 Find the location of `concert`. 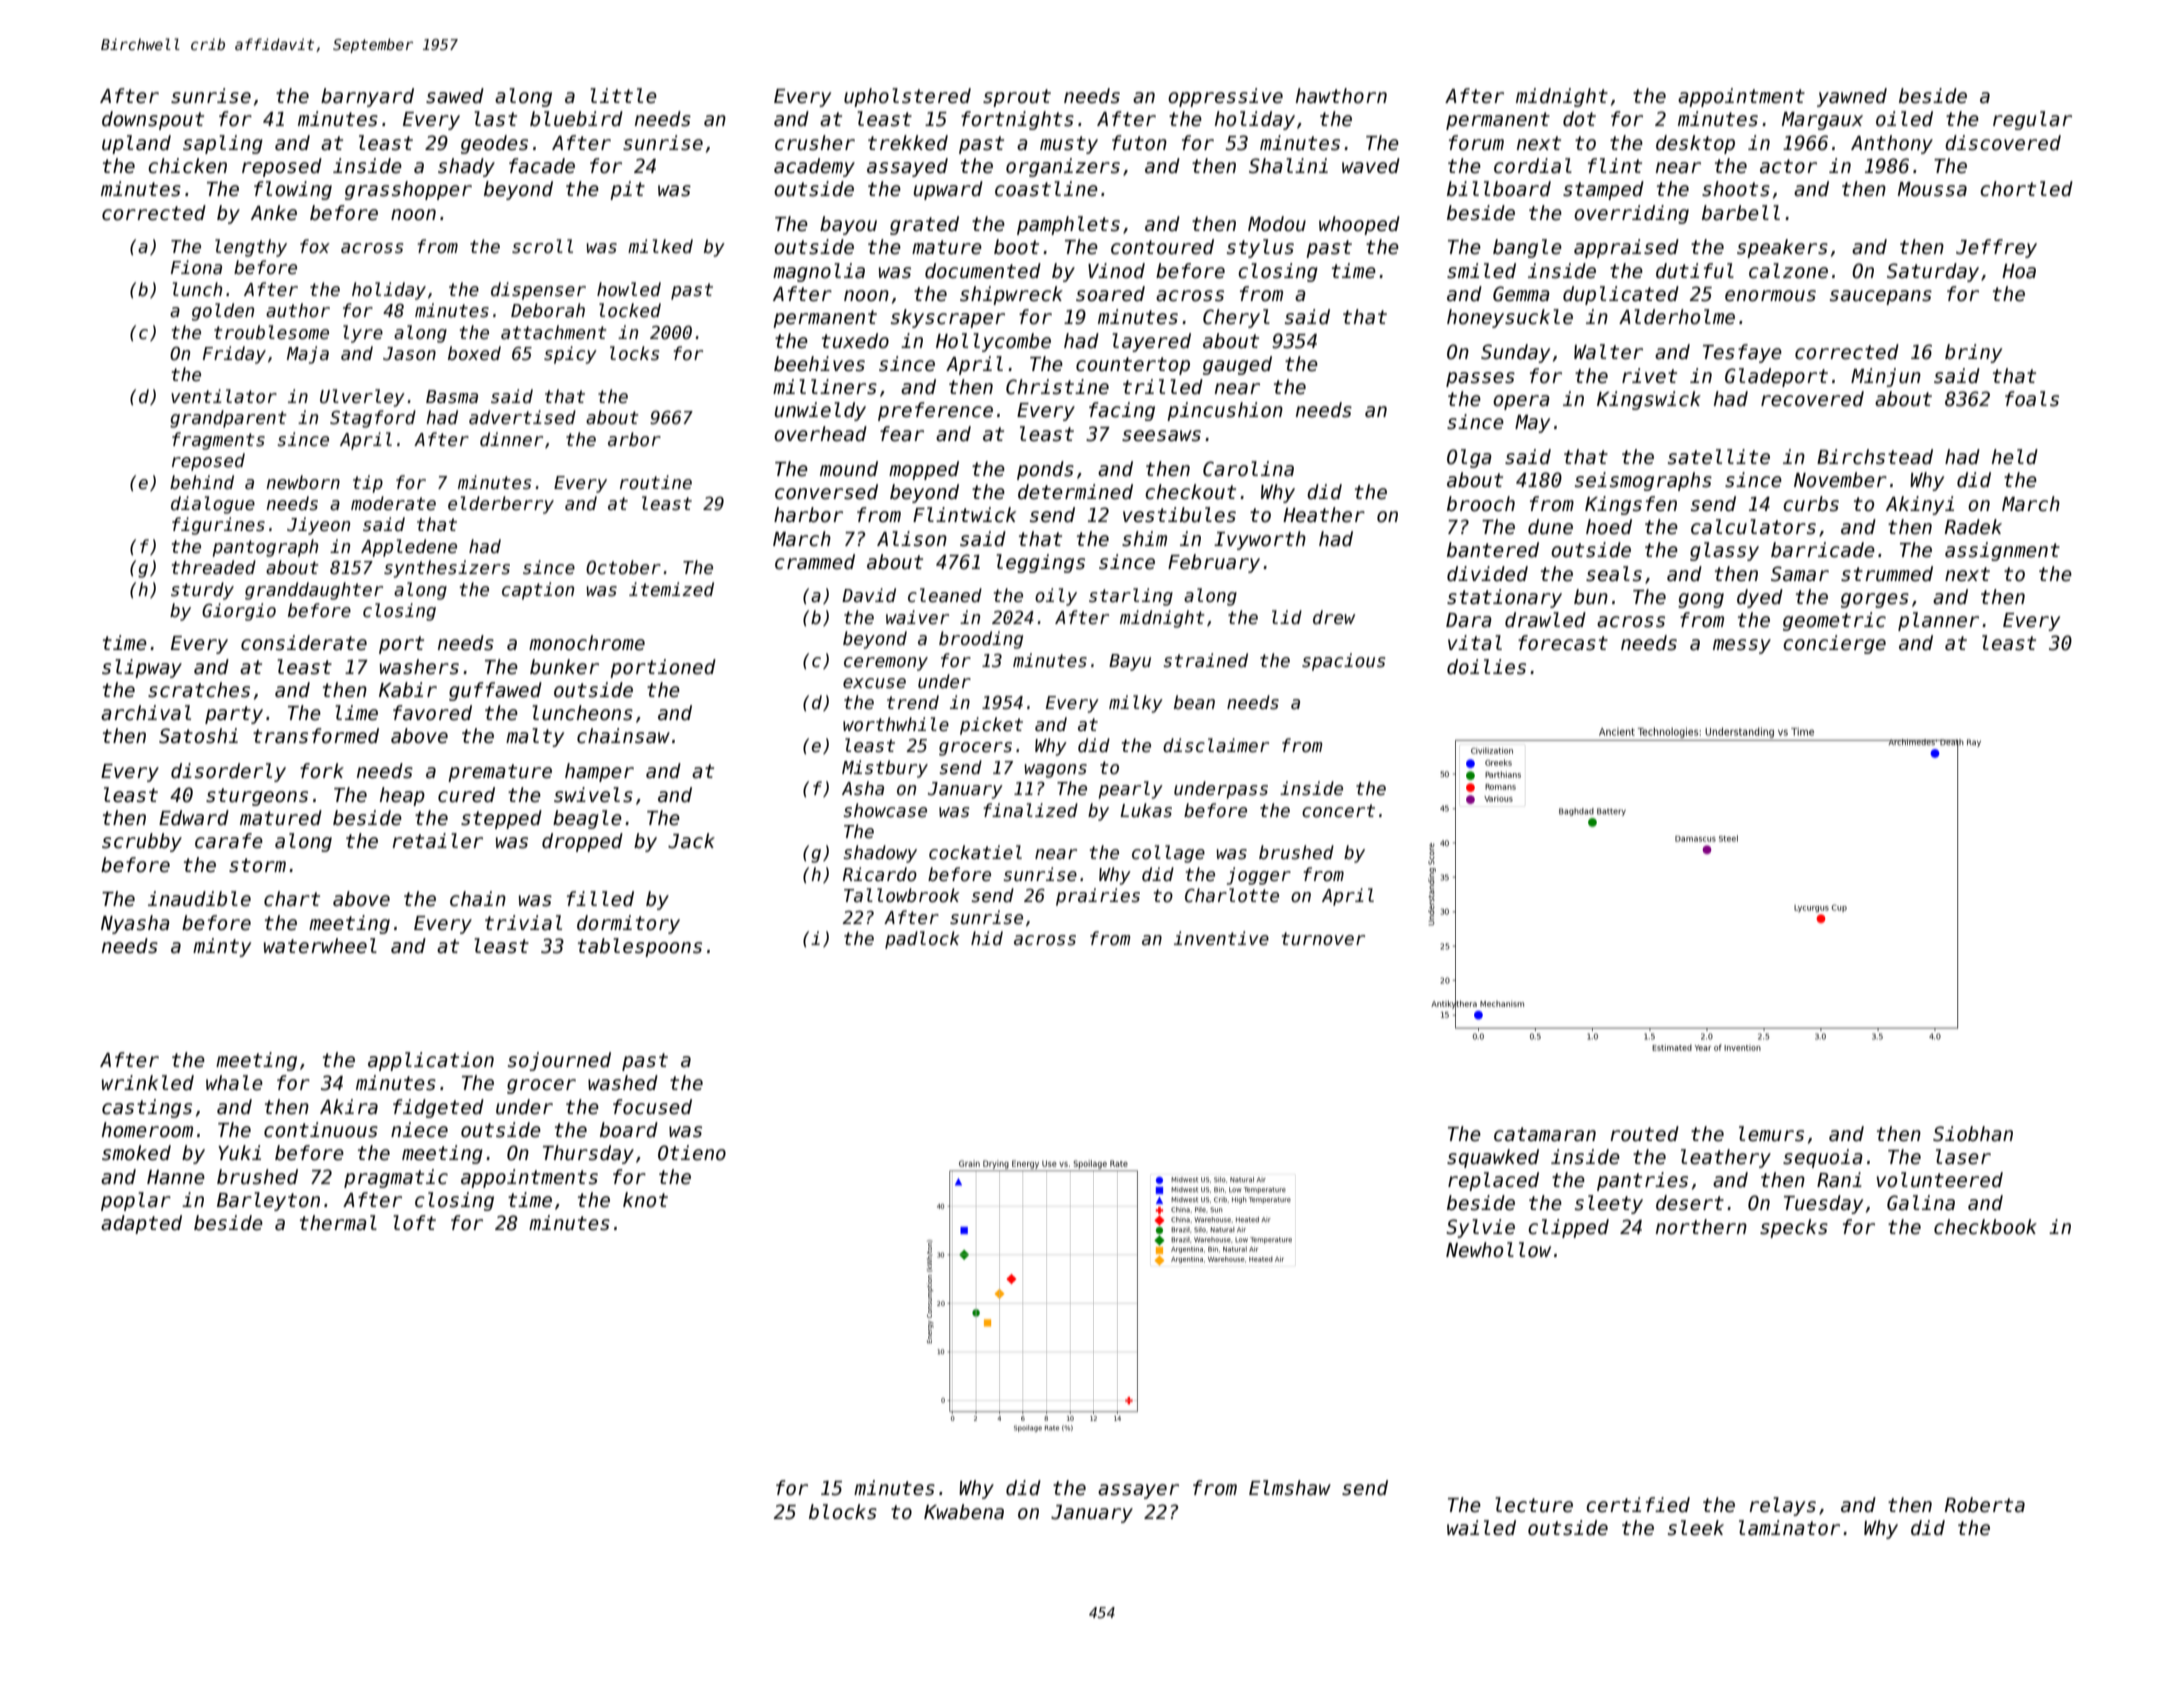

concert is located at coordinates (1338, 811).
